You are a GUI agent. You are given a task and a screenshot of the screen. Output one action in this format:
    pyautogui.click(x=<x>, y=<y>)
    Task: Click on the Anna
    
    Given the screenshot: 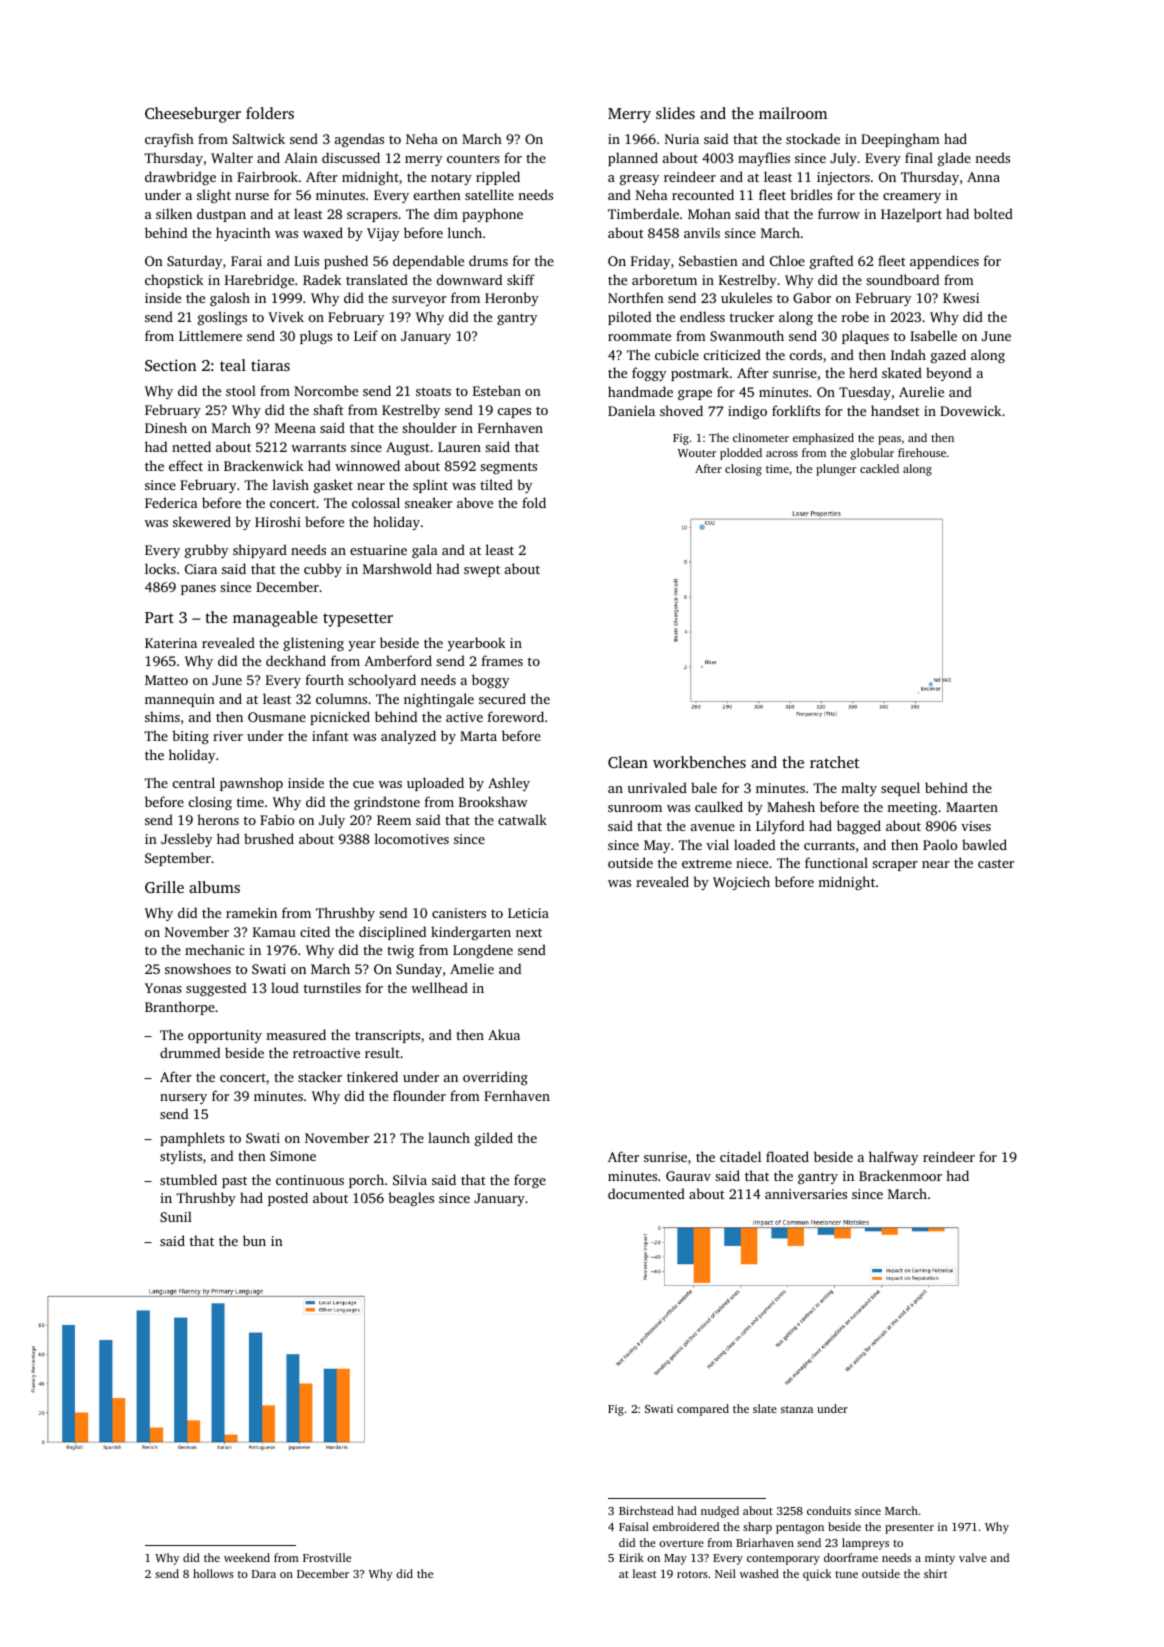 What is the action you would take?
    pyautogui.click(x=983, y=177)
